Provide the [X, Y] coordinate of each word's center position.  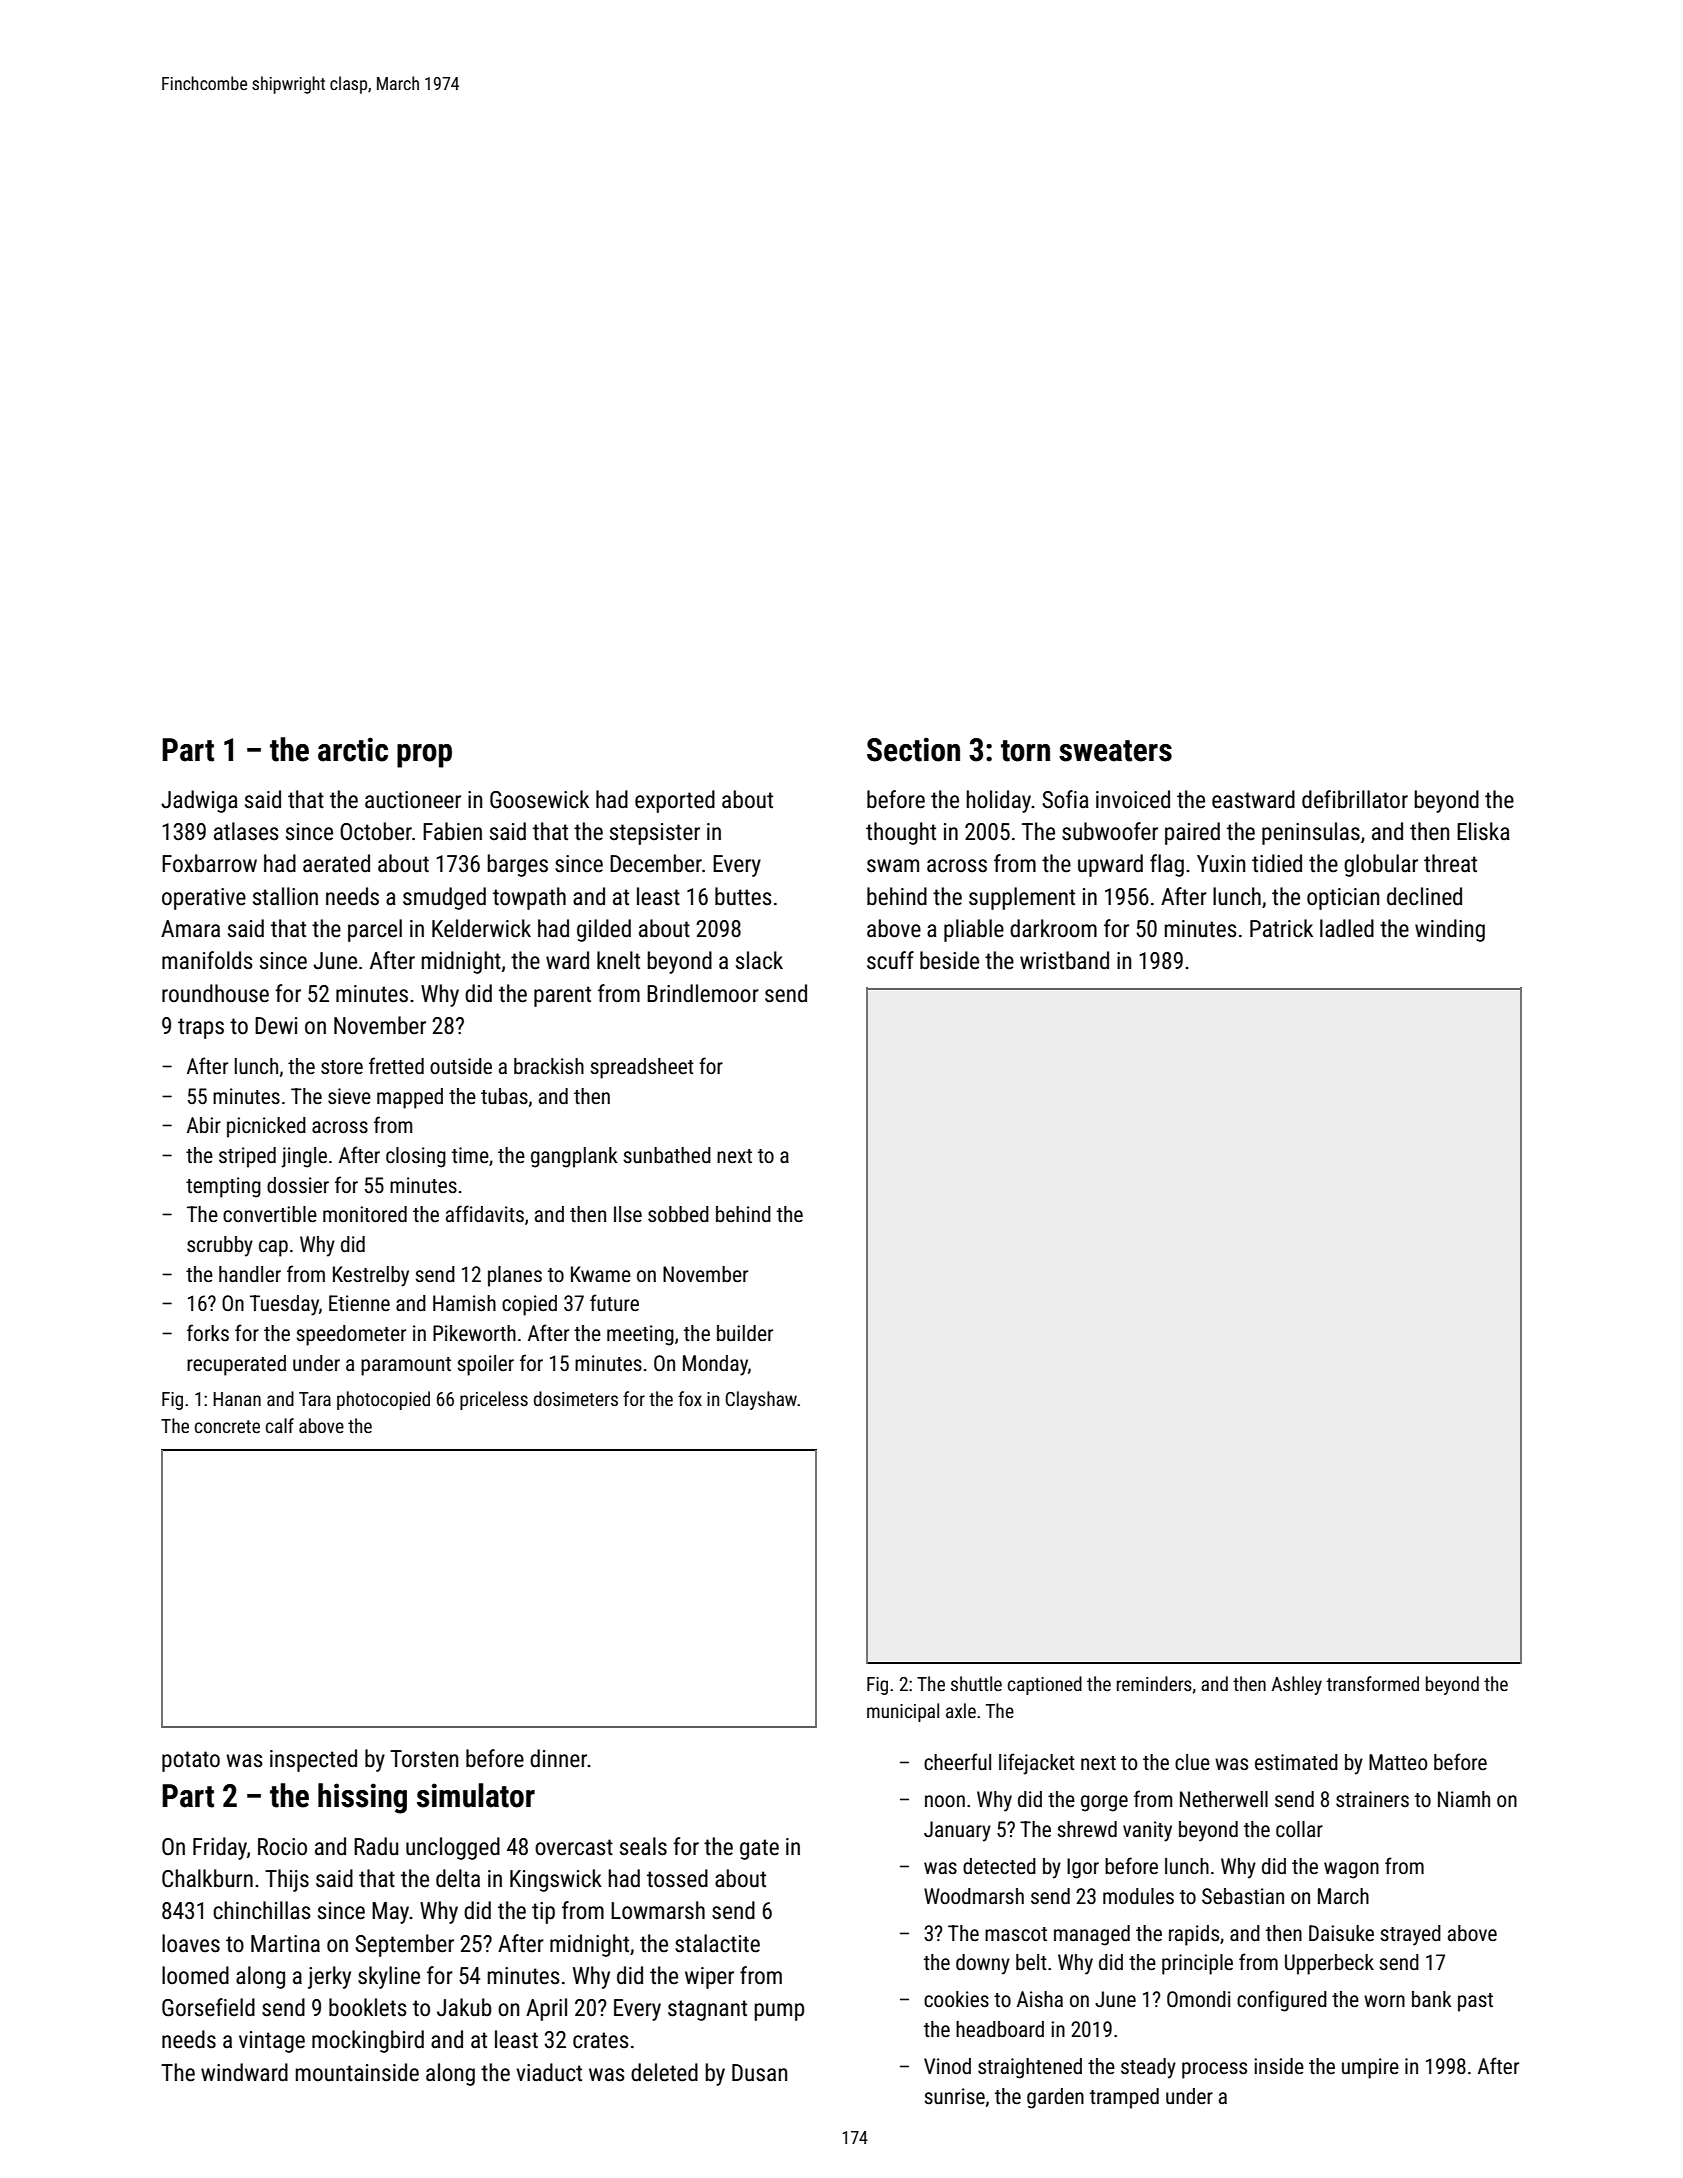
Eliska [1483, 831]
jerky [329, 1977]
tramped [1124, 2098]
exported [675, 801]
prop [424, 756]
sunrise [954, 2096]
